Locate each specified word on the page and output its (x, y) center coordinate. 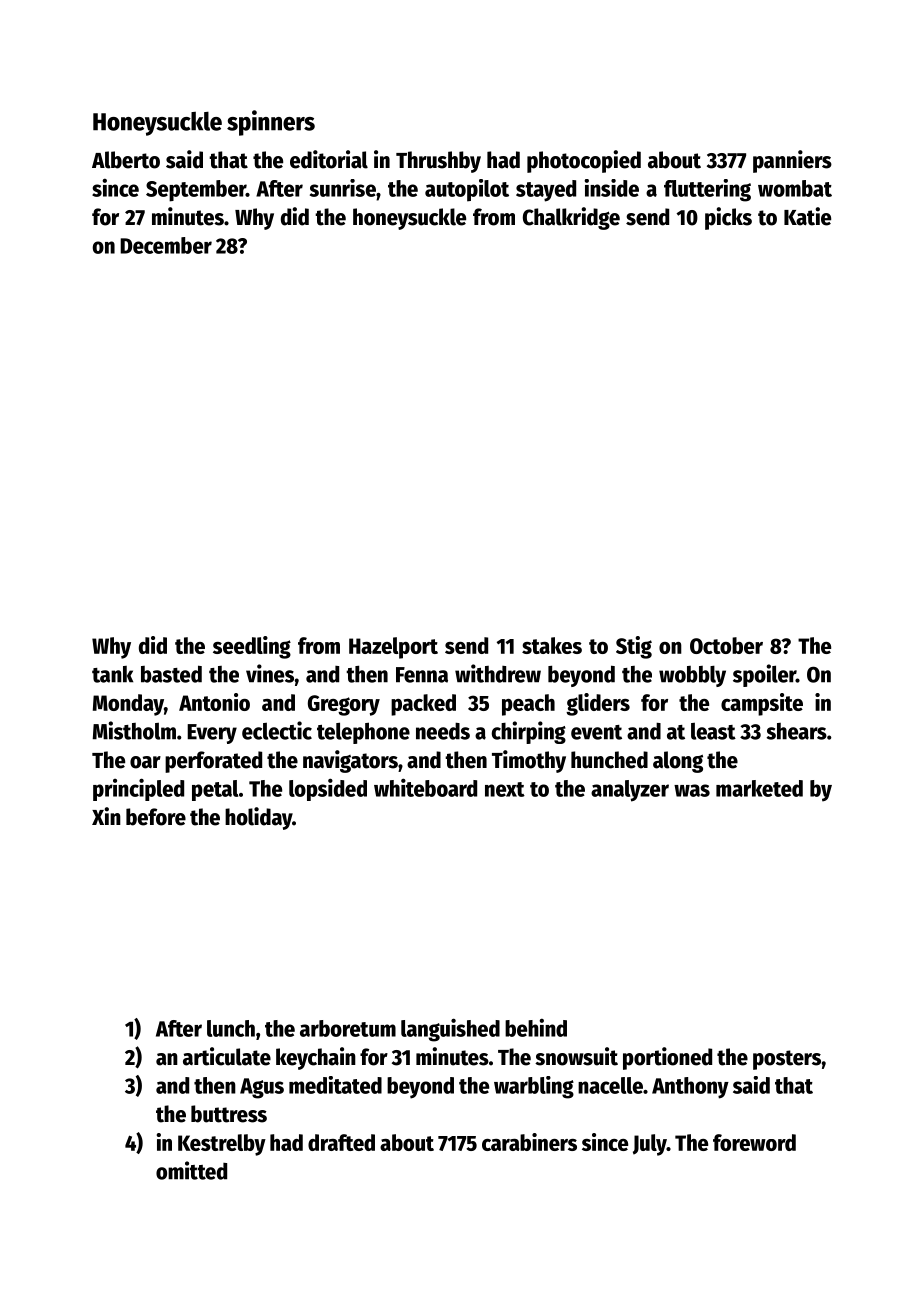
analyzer (630, 791)
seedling (252, 647)
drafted (341, 1142)
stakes (552, 645)
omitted (191, 1170)
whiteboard (425, 787)
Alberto (126, 160)
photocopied (584, 161)
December (166, 245)
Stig (634, 647)
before (156, 817)
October (726, 645)
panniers (792, 161)
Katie (807, 216)
